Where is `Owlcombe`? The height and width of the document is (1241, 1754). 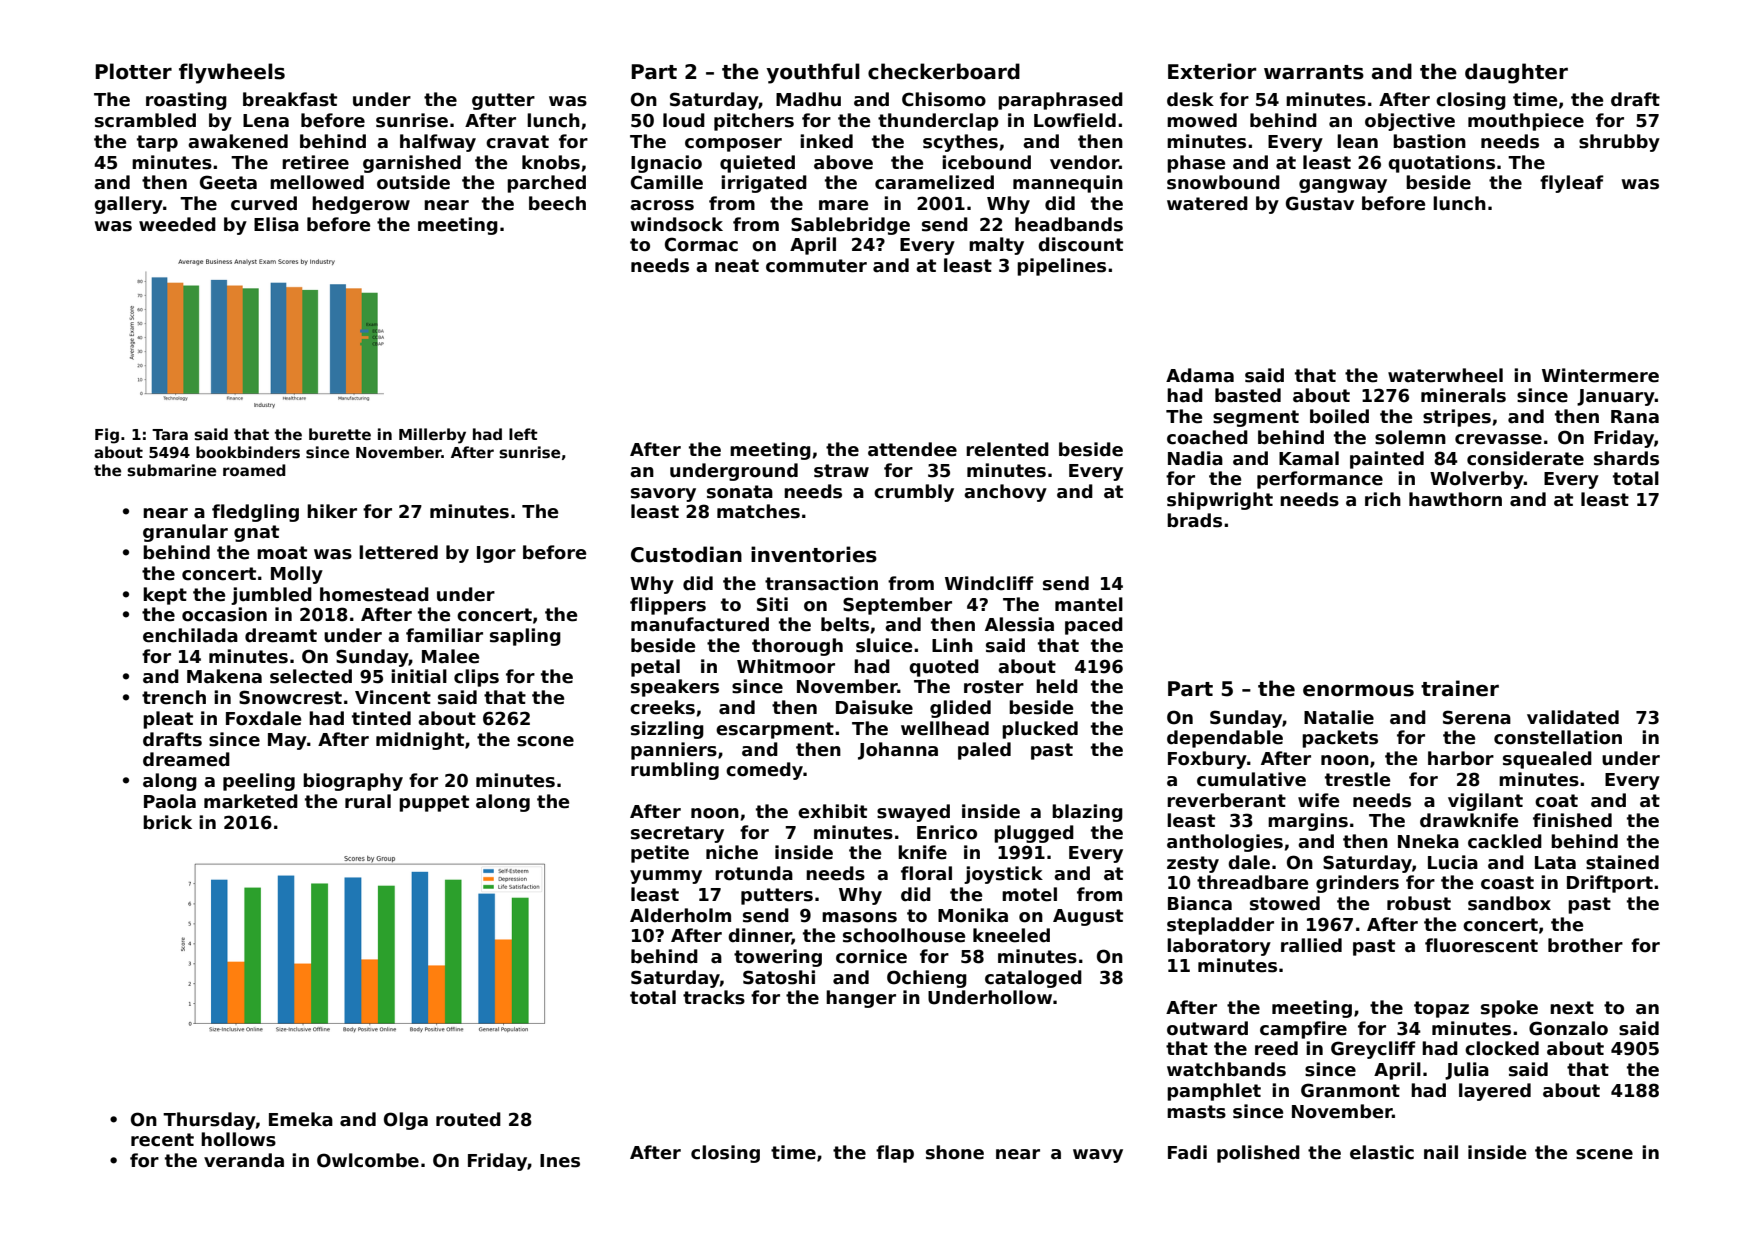 Owlcombe is located at coordinates (368, 1160).
